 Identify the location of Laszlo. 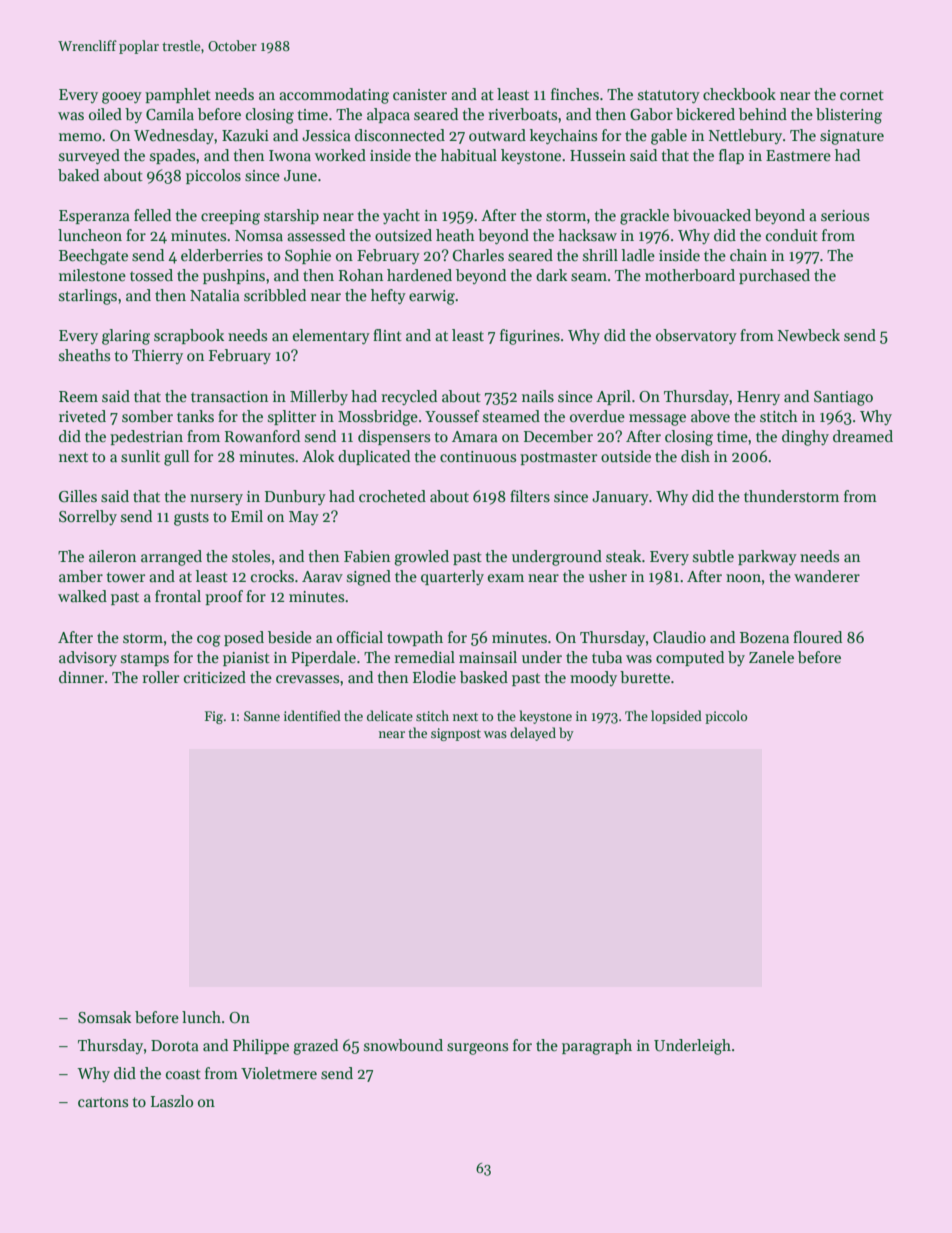
(172, 1101).
